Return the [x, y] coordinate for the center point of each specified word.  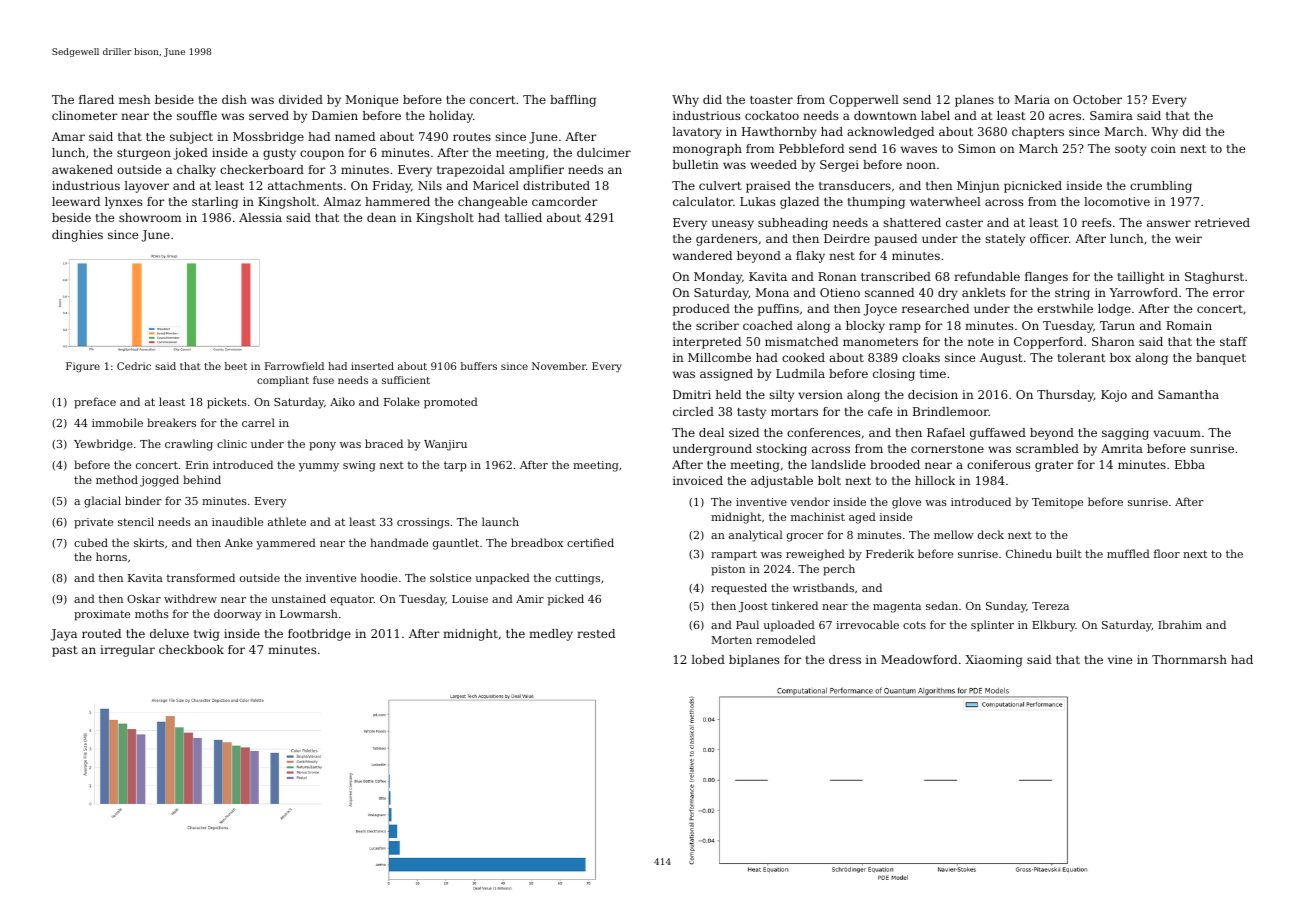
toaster [771, 100]
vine [1120, 659]
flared [96, 99]
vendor [810, 501]
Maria [1032, 99]
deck [991, 534]
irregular [127, 651]
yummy [319, 467]
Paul [747, 624]
